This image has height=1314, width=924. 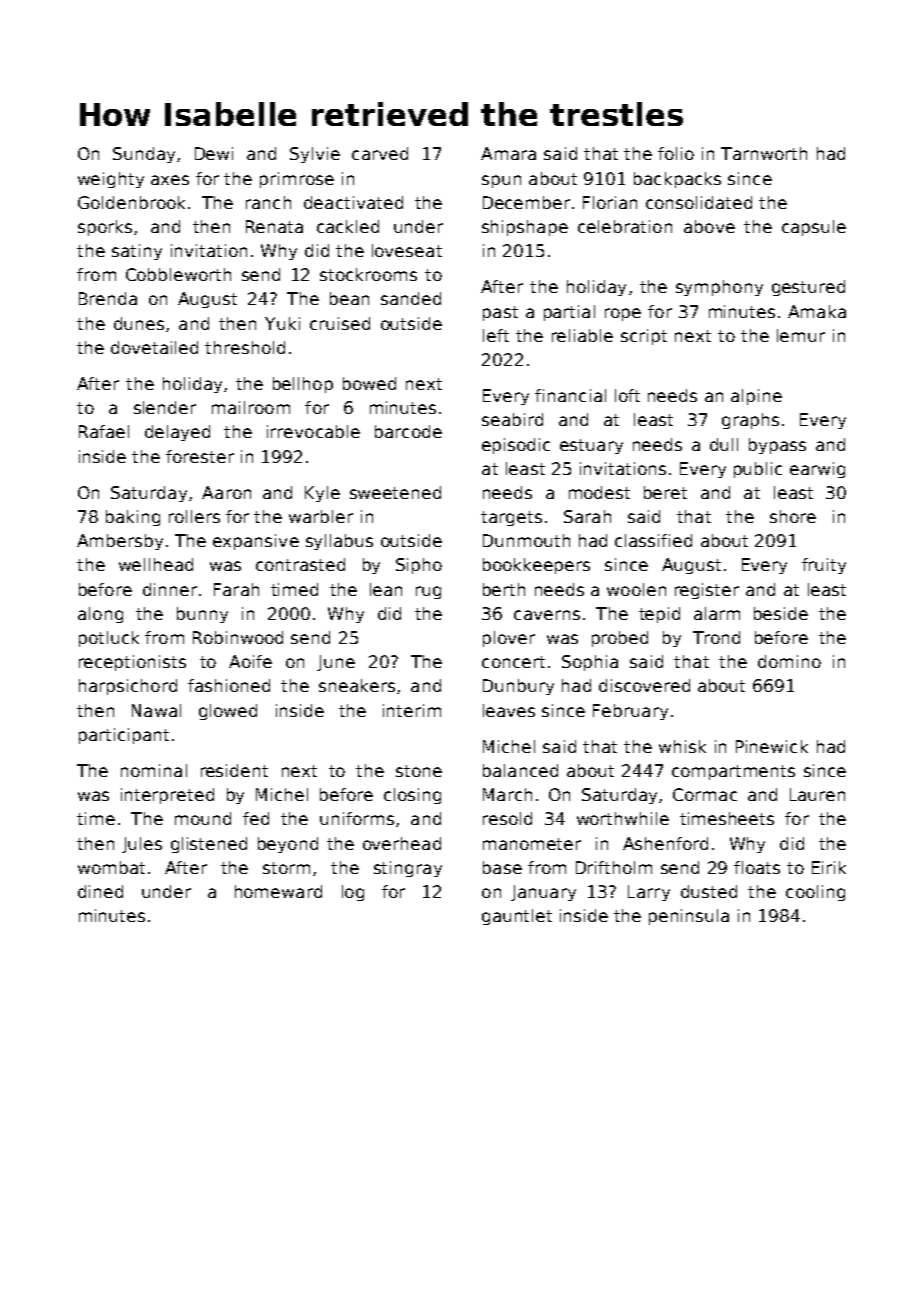 I want to click on fruity, so click(x=824, y=566).
